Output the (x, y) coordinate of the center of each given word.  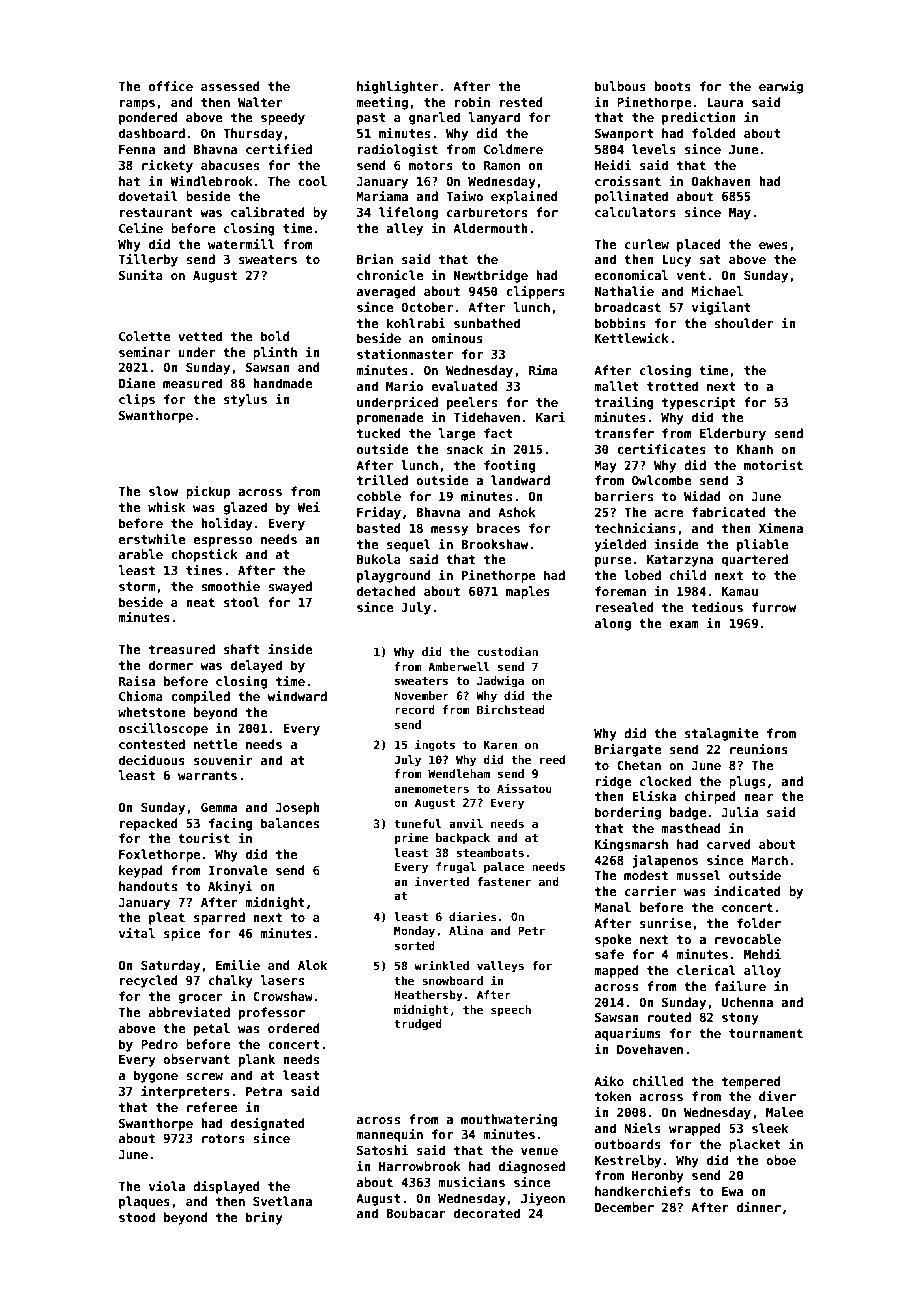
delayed (256, 666)
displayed (226, 1187)
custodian (507, 651)
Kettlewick (632, 338)
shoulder (743, 323)
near (758, 797)
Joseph (298, 808)
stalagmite (722, 734)
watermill (241, 244)
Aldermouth (490, 228)
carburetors (487, 212)
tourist (204, 838)
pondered (148, 118)
